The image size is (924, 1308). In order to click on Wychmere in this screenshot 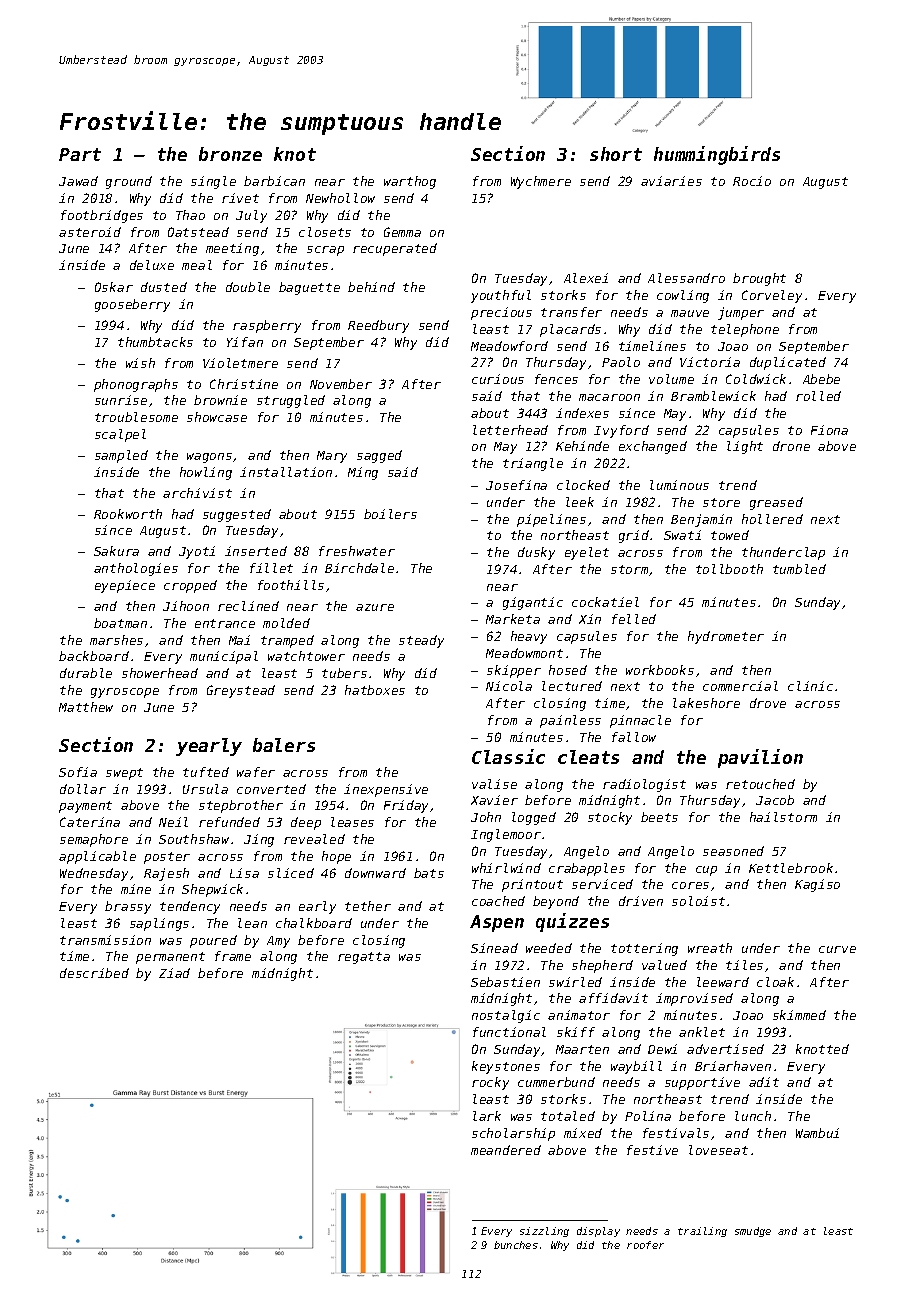, I will do `click(541, 182)`.
